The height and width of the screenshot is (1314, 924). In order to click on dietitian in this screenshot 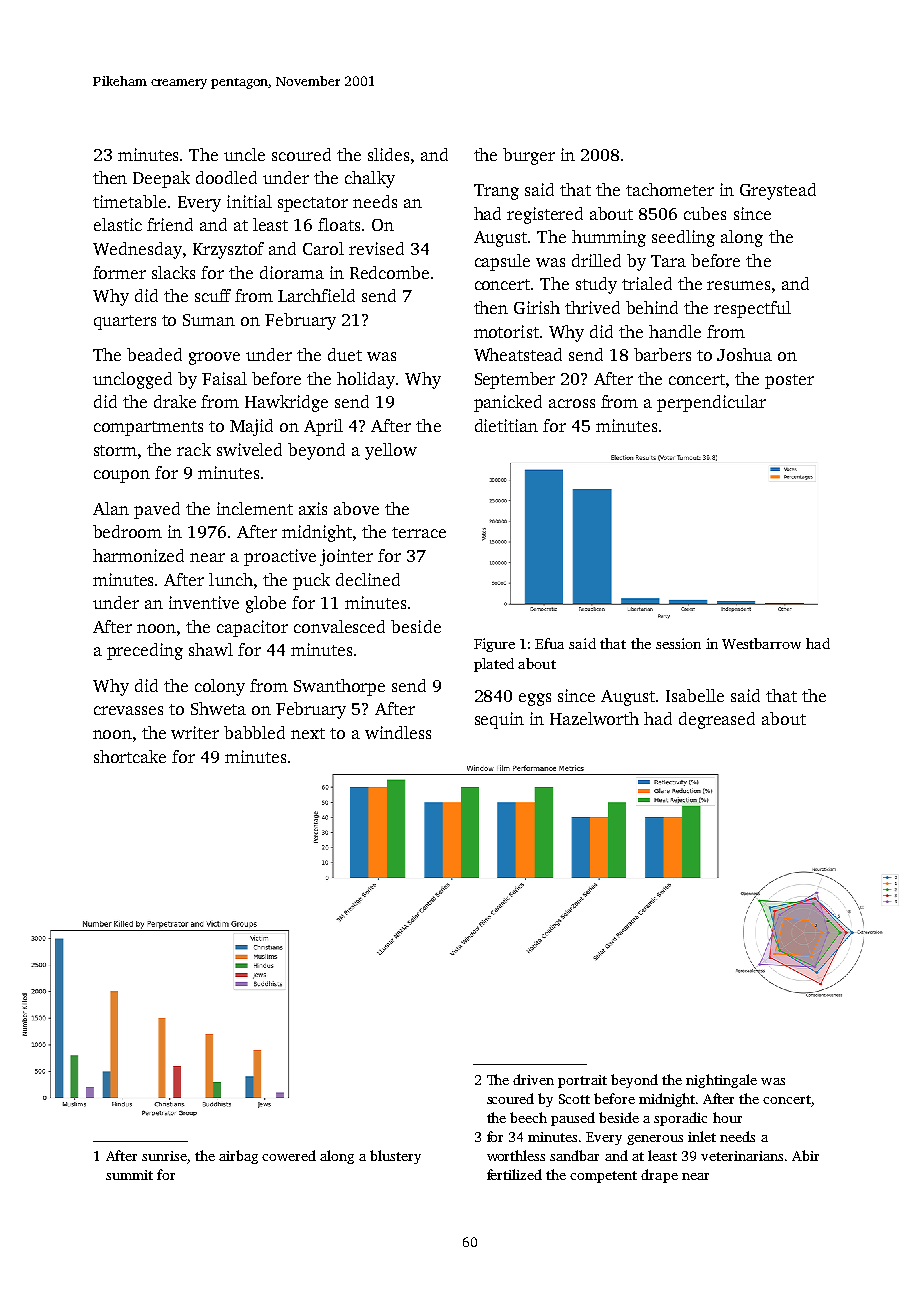, I will do `click(506, 425)`.
